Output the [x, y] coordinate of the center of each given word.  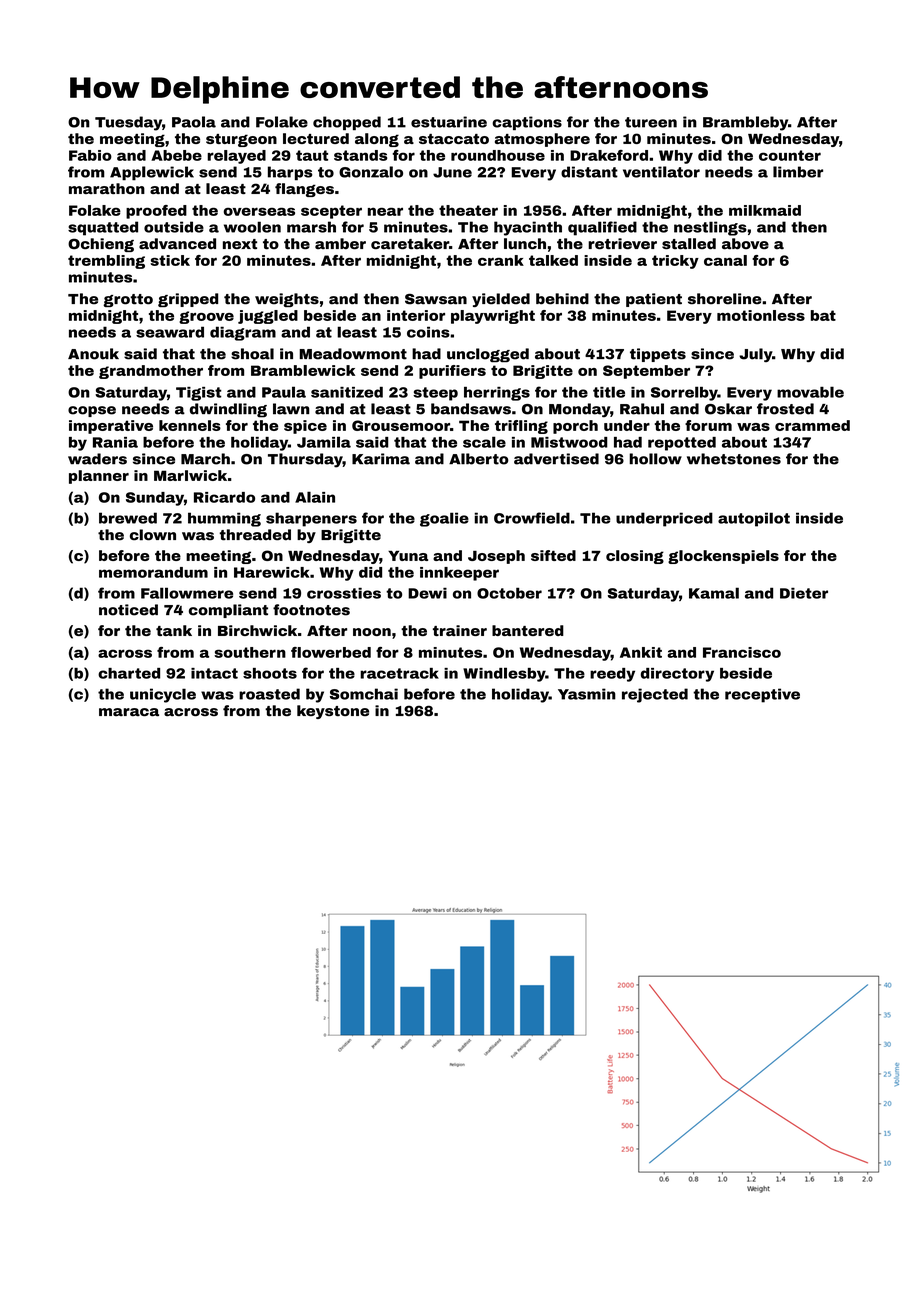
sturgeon [241, 140]
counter [790, 155]
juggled [268, 317]
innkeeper [459, 574]
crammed [812, 425]
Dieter [804, 593]
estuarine [449, 122]
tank [174, 630]
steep [435, 394]
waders [97, 459]
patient [654, 300]
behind [562, 299]
